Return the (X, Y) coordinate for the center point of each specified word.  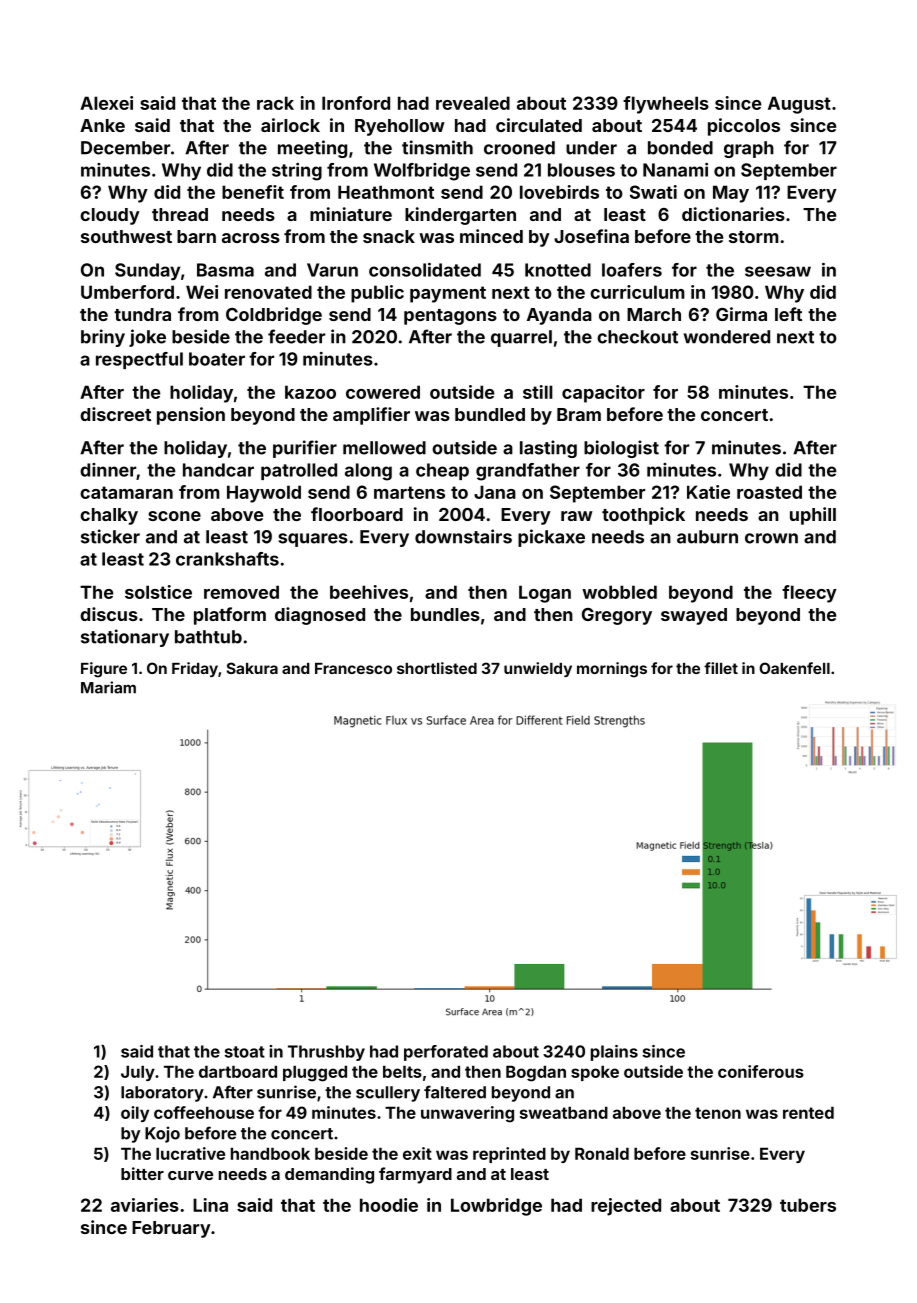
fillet (721, 668)
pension (191, 416)
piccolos (744, 127)
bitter (142, 1173)
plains (614, 1053)
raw (577, 516)
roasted (769, 492)
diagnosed (320, 616)
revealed (473, 103)
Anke (102, 125)
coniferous (761, 1071)
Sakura (252, 668)
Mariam (108, 687)
